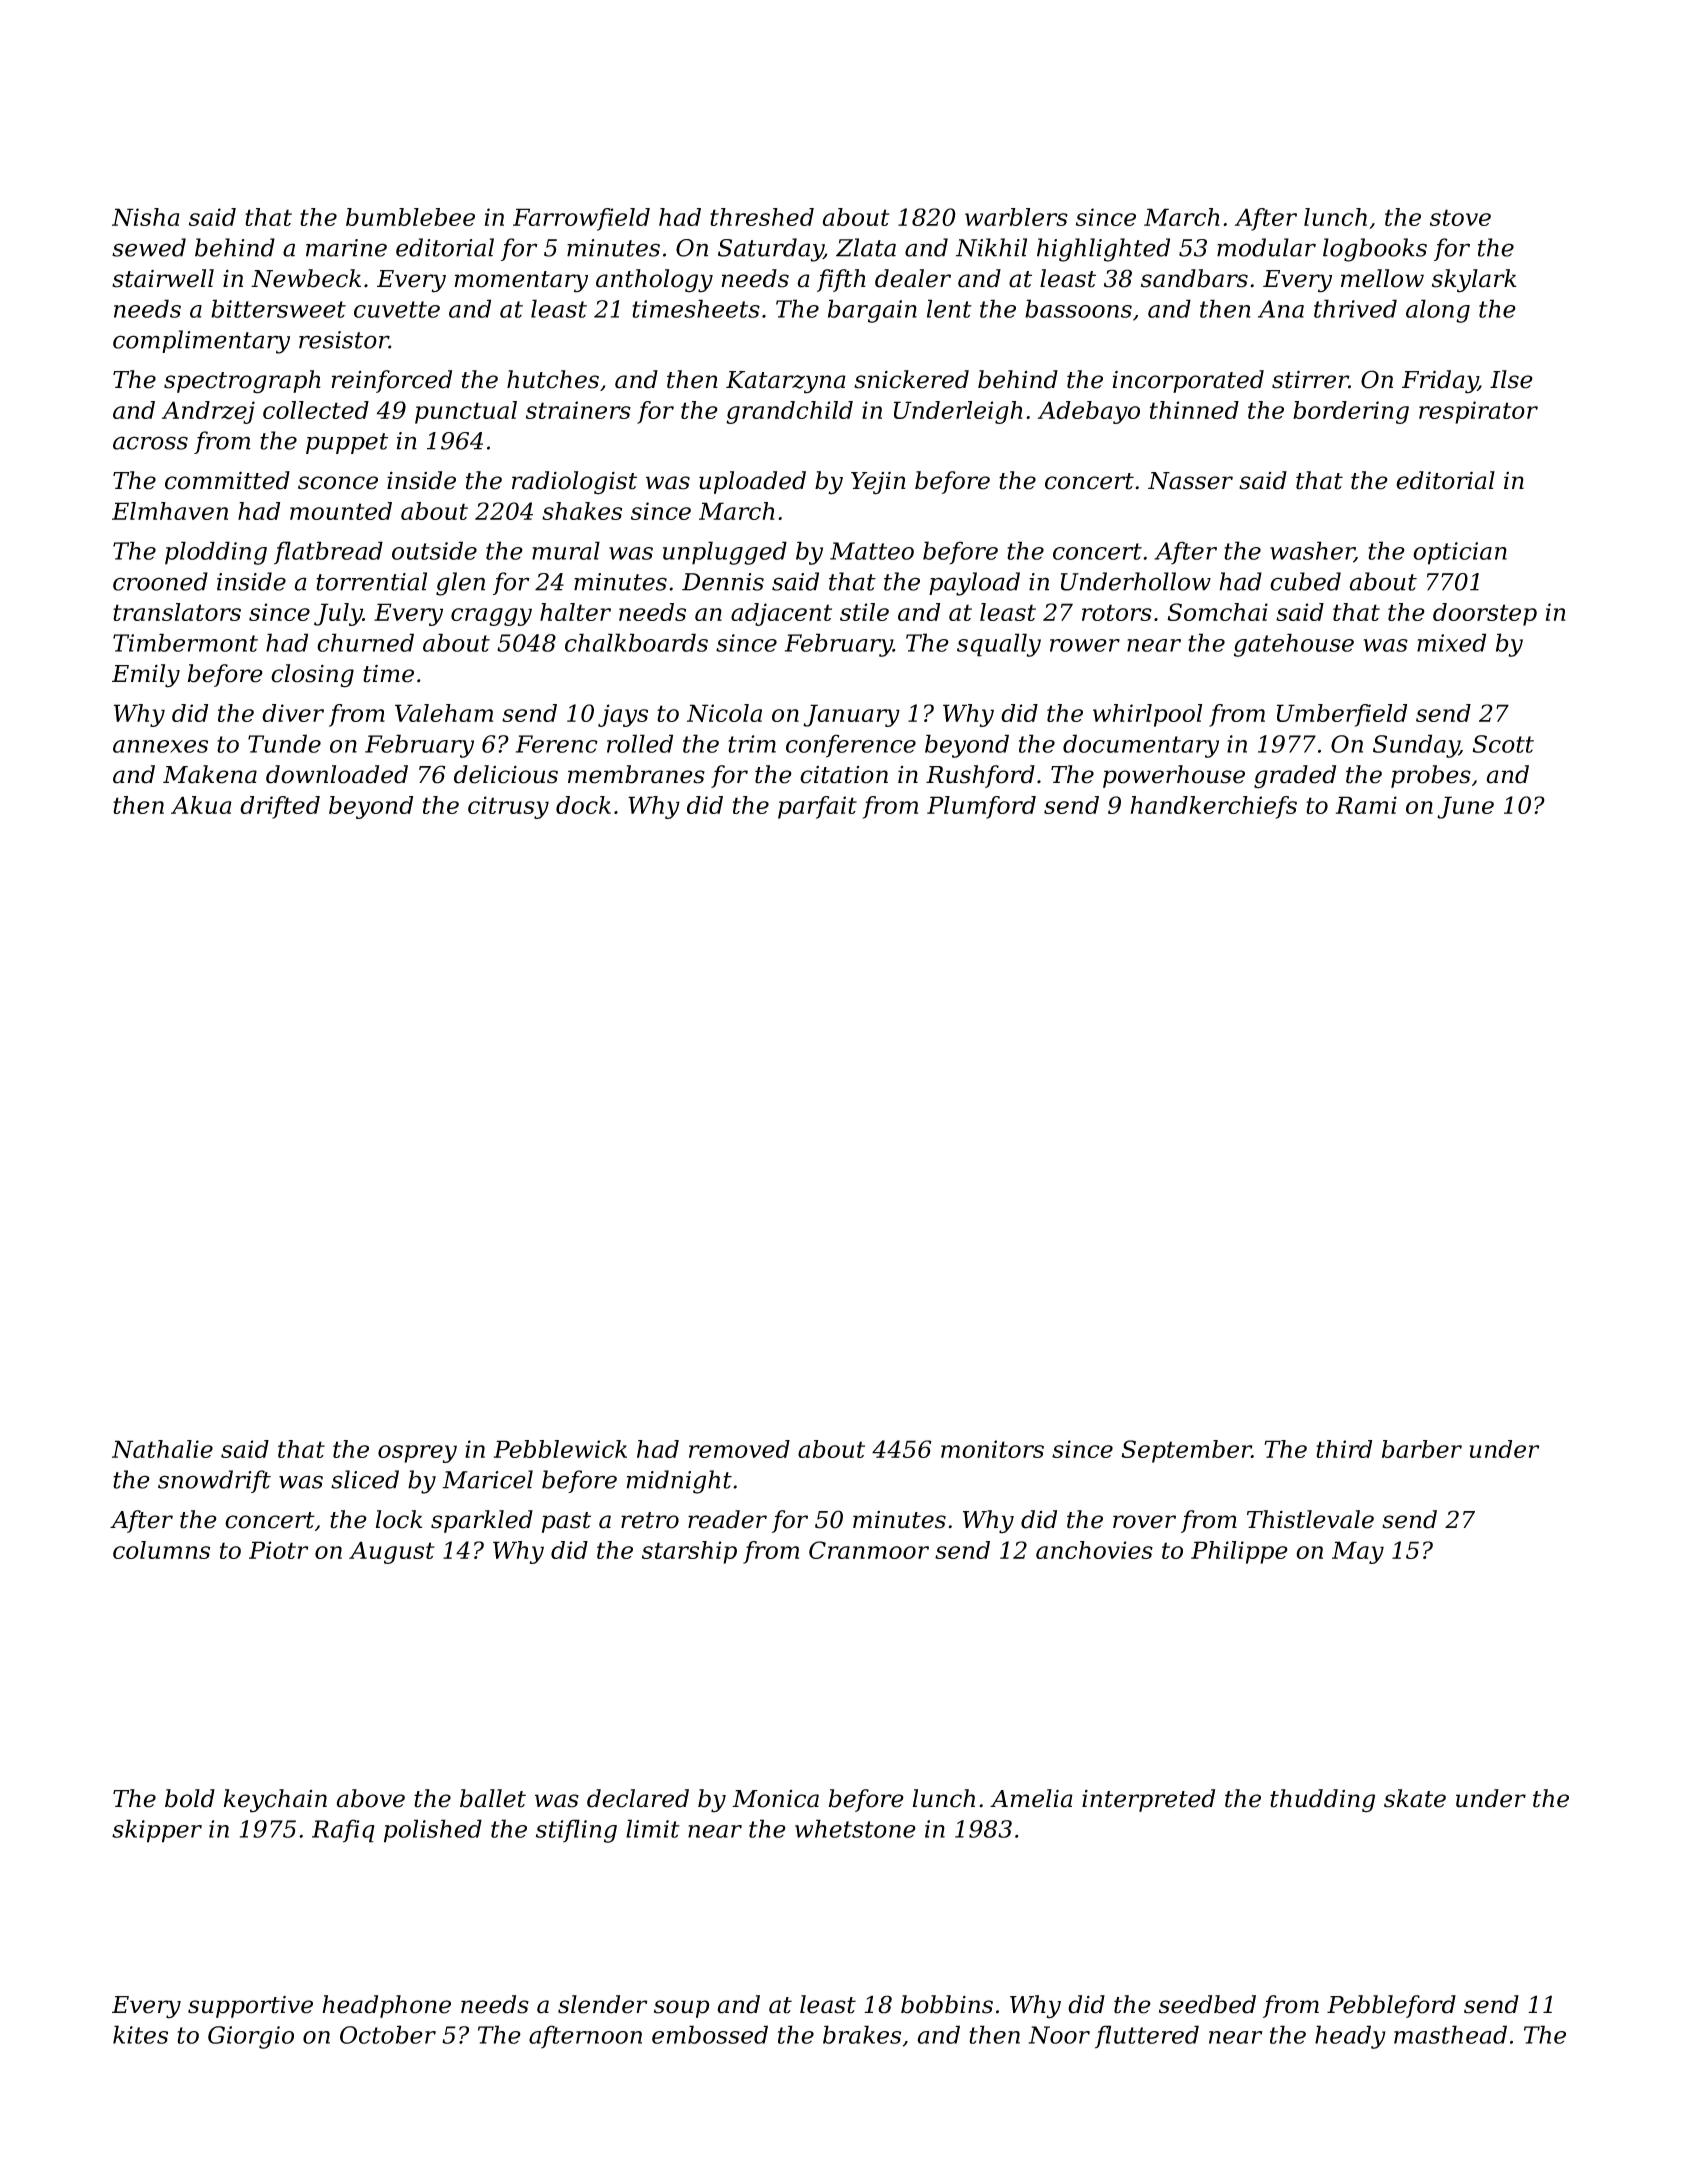 The image size is (1683, 2178). Describe the element at coordinates (1465, 807) in the page. I see `June` at that location.
